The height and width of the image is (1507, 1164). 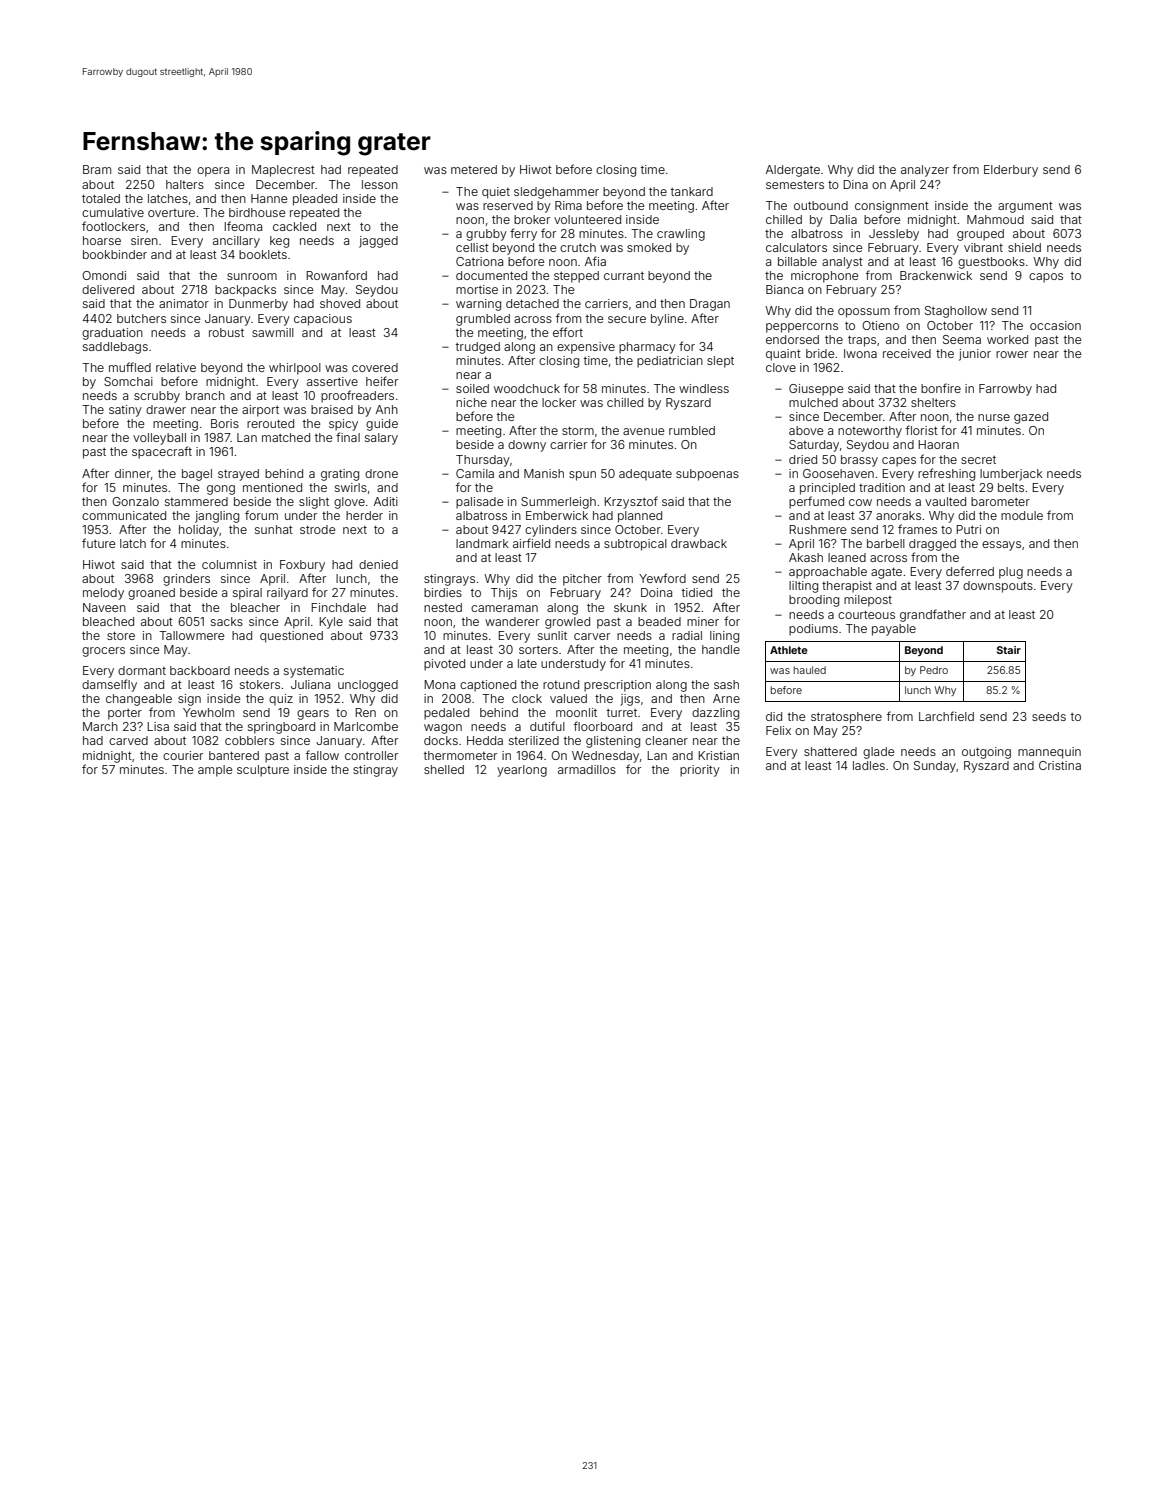 What do you see at coordinates (283, 171) in the image?
I see `Maplecrest` at bounding box center [283, 171].
